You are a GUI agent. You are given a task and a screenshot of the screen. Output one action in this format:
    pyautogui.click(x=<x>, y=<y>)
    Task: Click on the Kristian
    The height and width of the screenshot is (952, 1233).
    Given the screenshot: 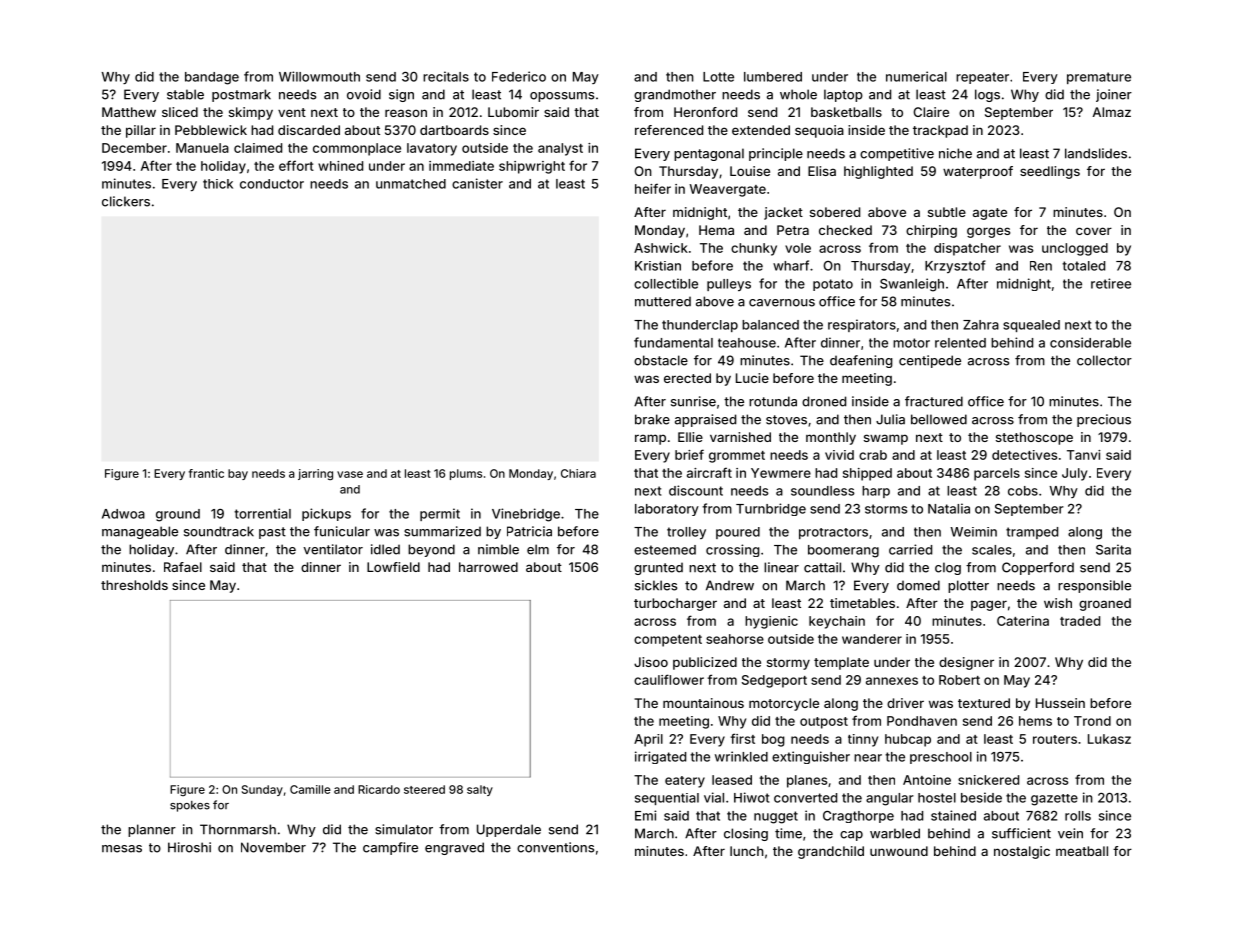 What is the action you would take?
    pyautogui.click(x=658, y=266)
